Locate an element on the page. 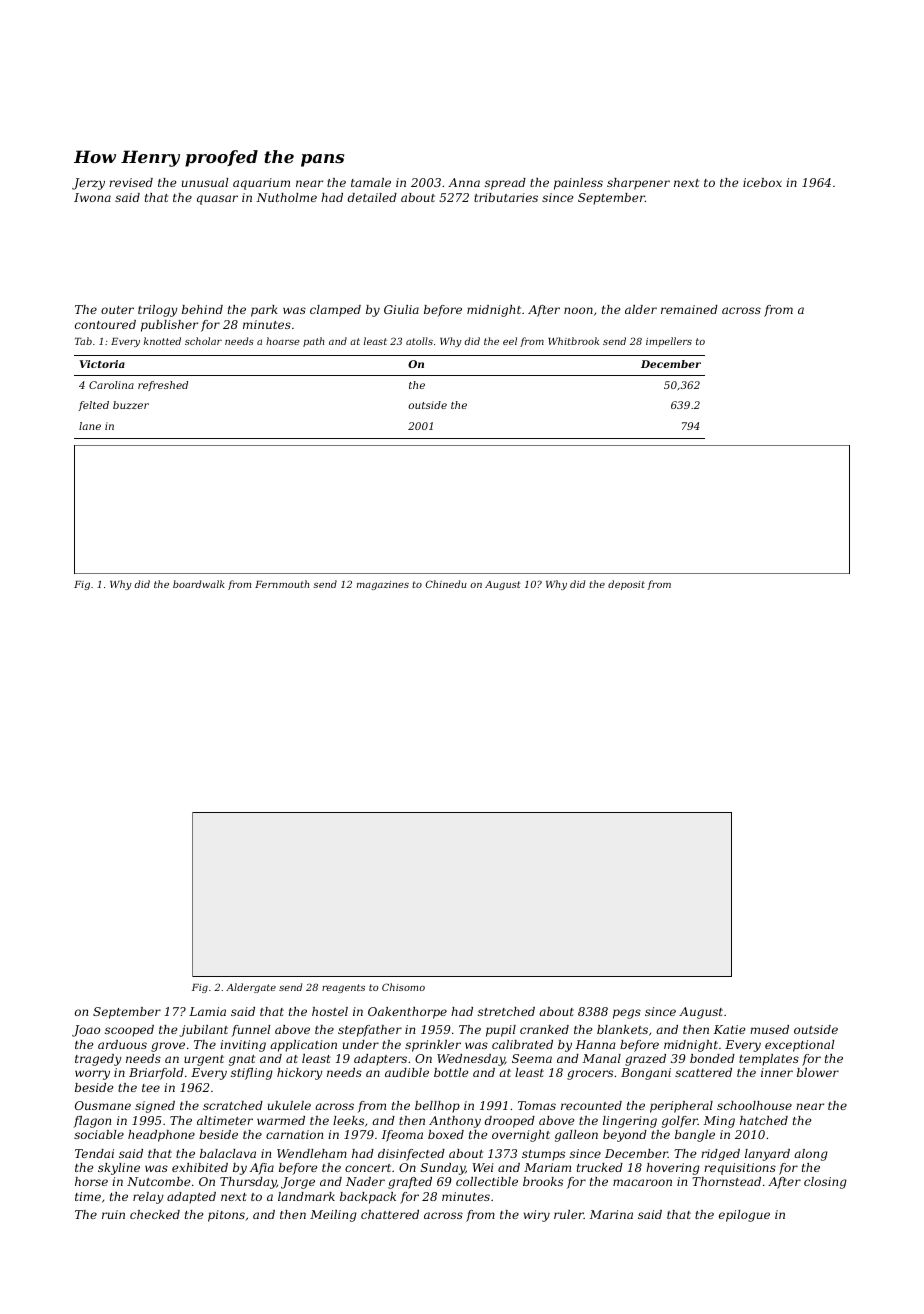 Image resolution: width=924 pixels, height=1314 pixels. Chisomo is located at coordinates (403, 987).
